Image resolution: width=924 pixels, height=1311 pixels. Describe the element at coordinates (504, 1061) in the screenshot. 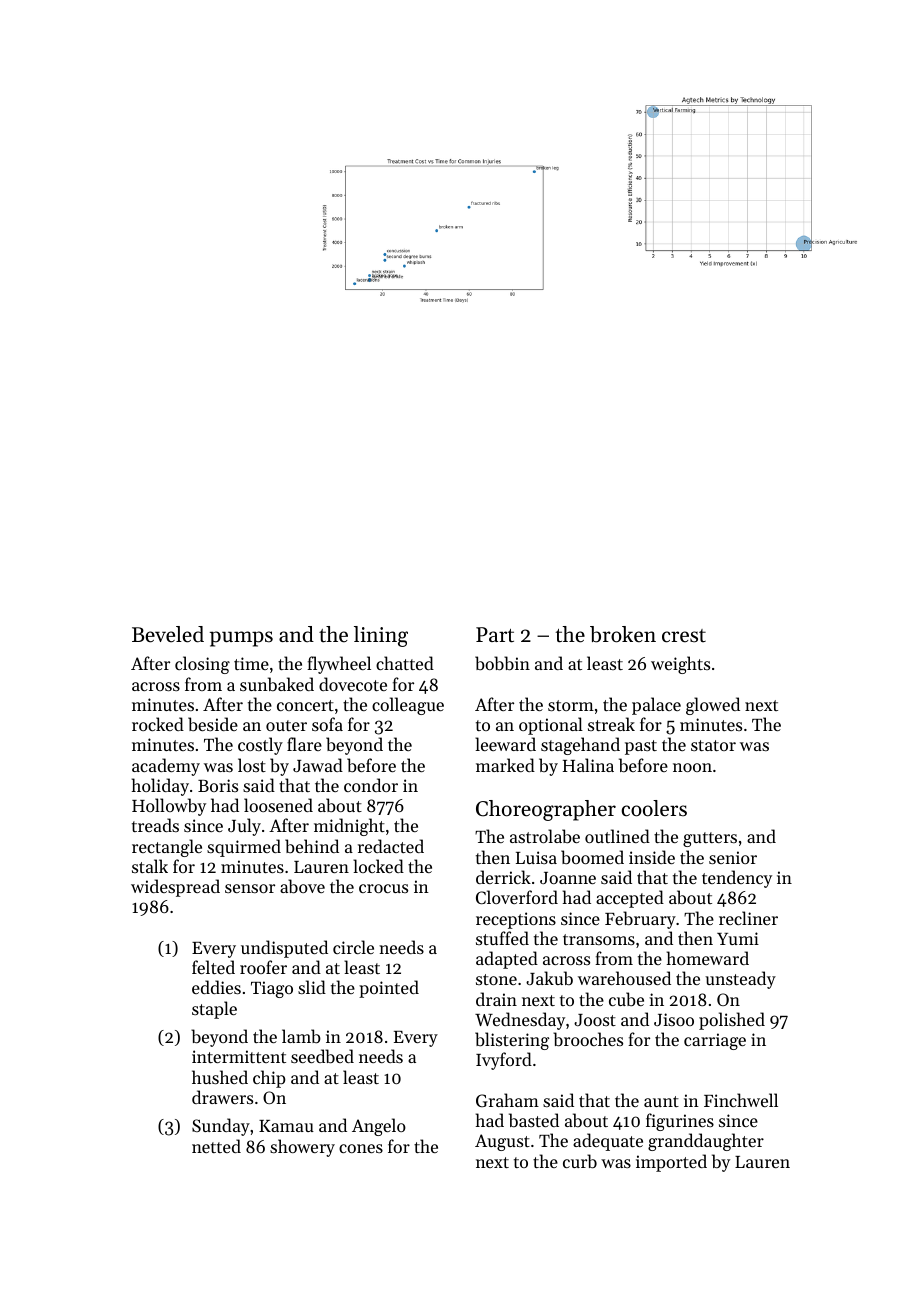

I see `Ivyford` at that location.
